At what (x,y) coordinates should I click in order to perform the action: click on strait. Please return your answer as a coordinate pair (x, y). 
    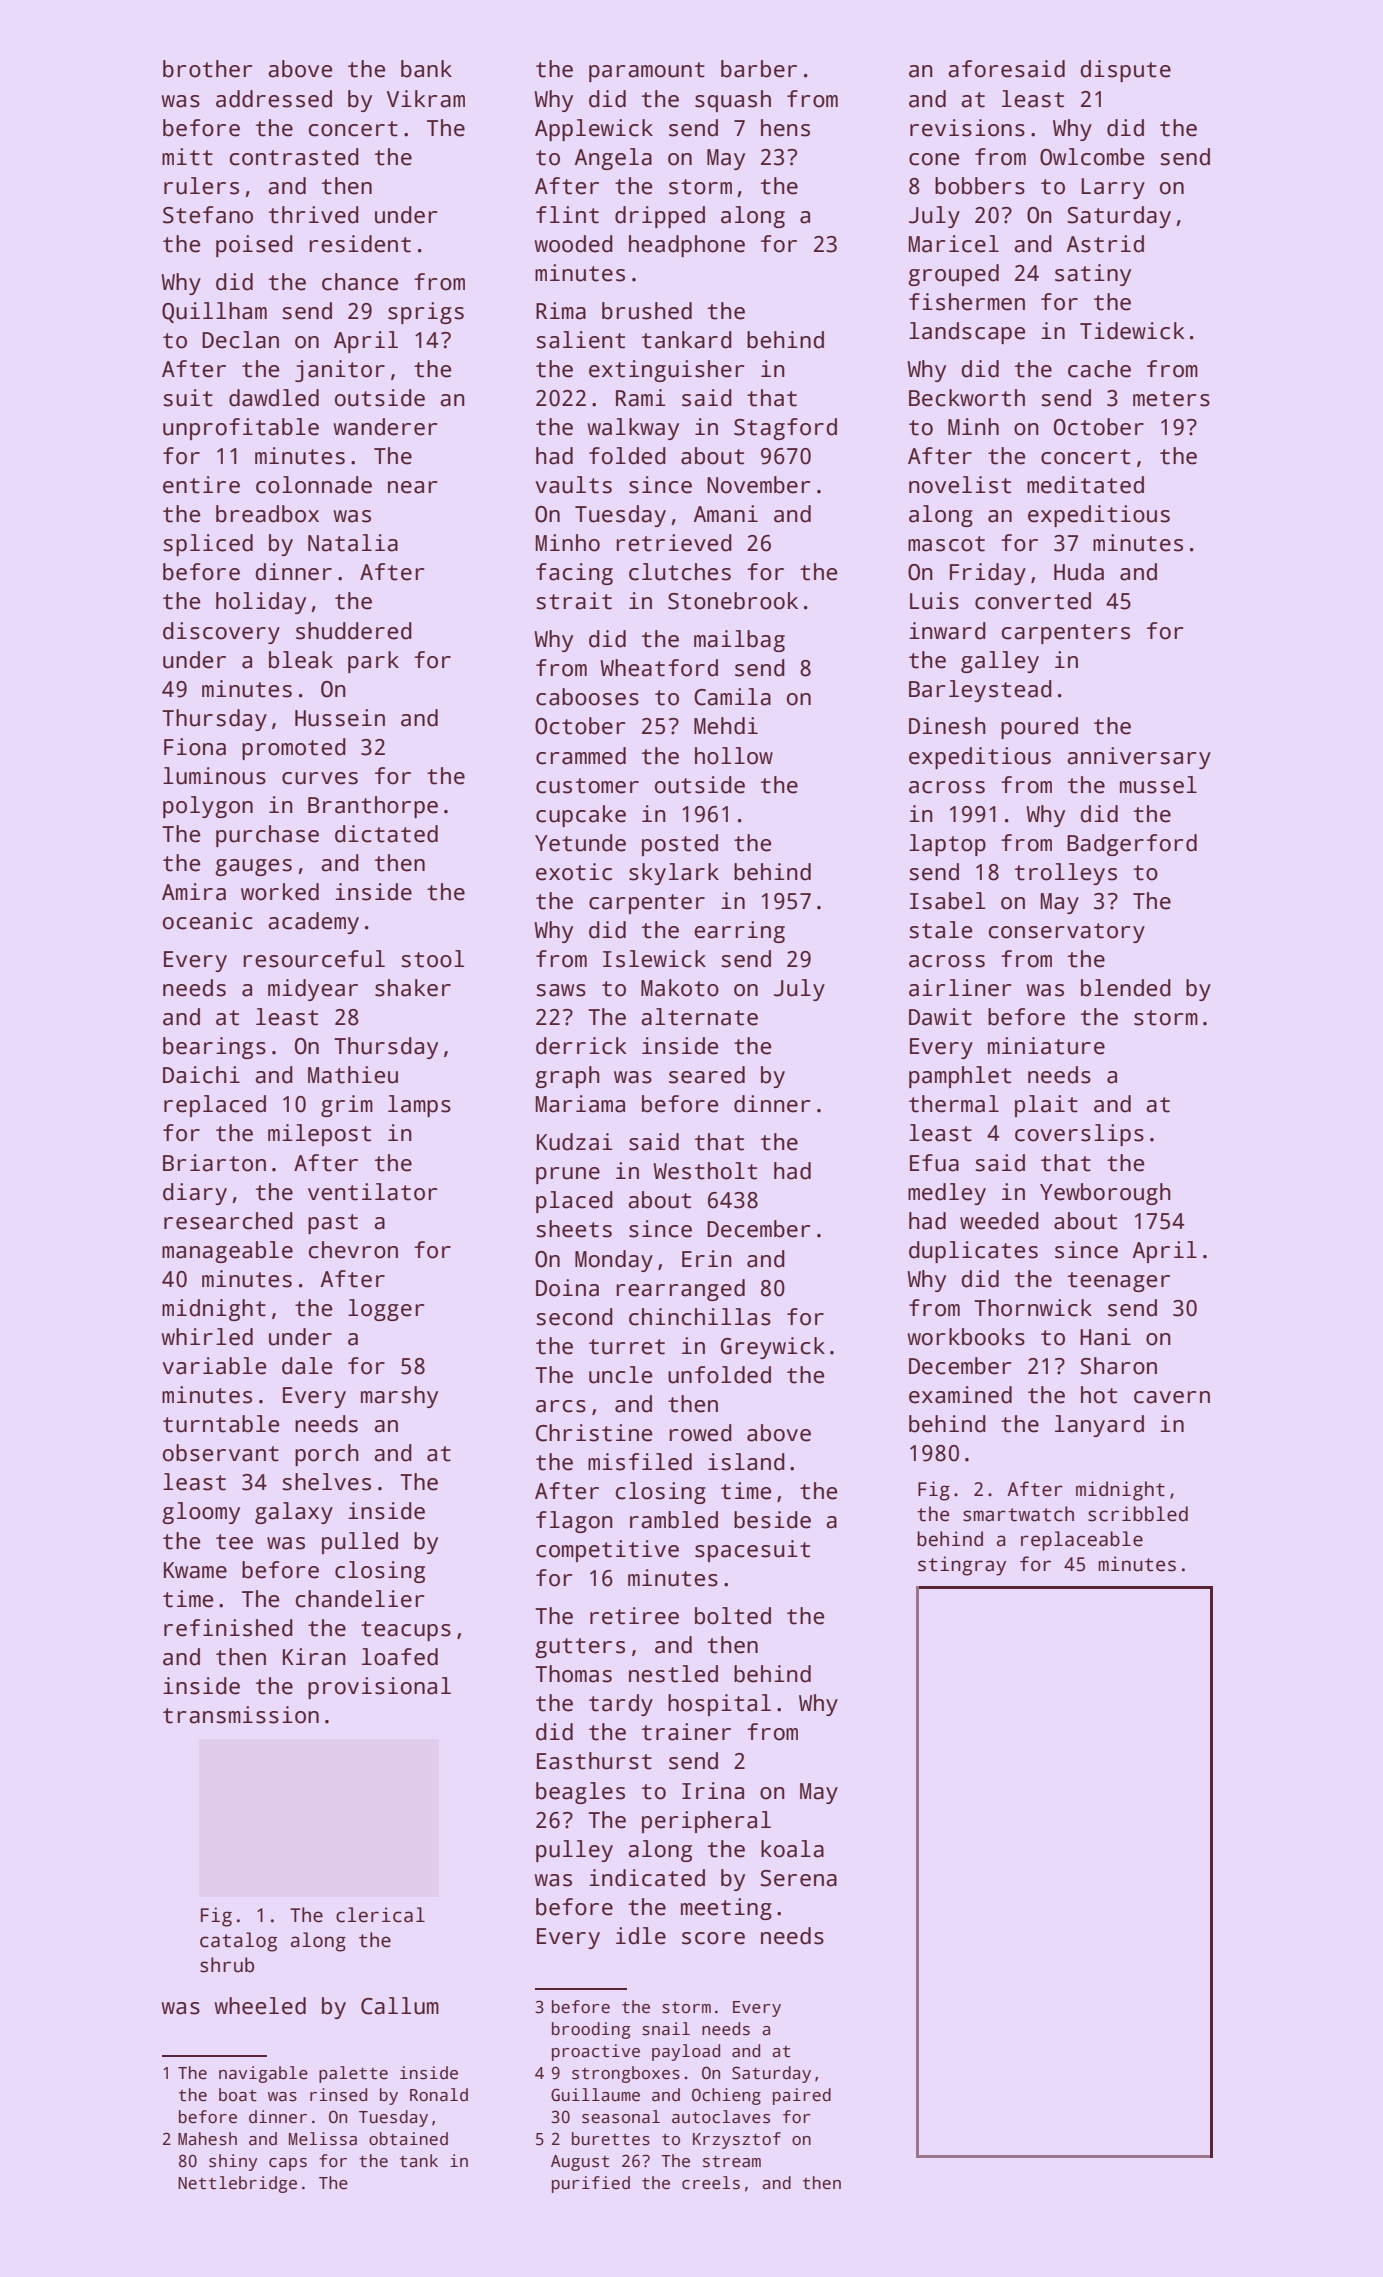
    Looking at the image, I should click on (574, 601).
